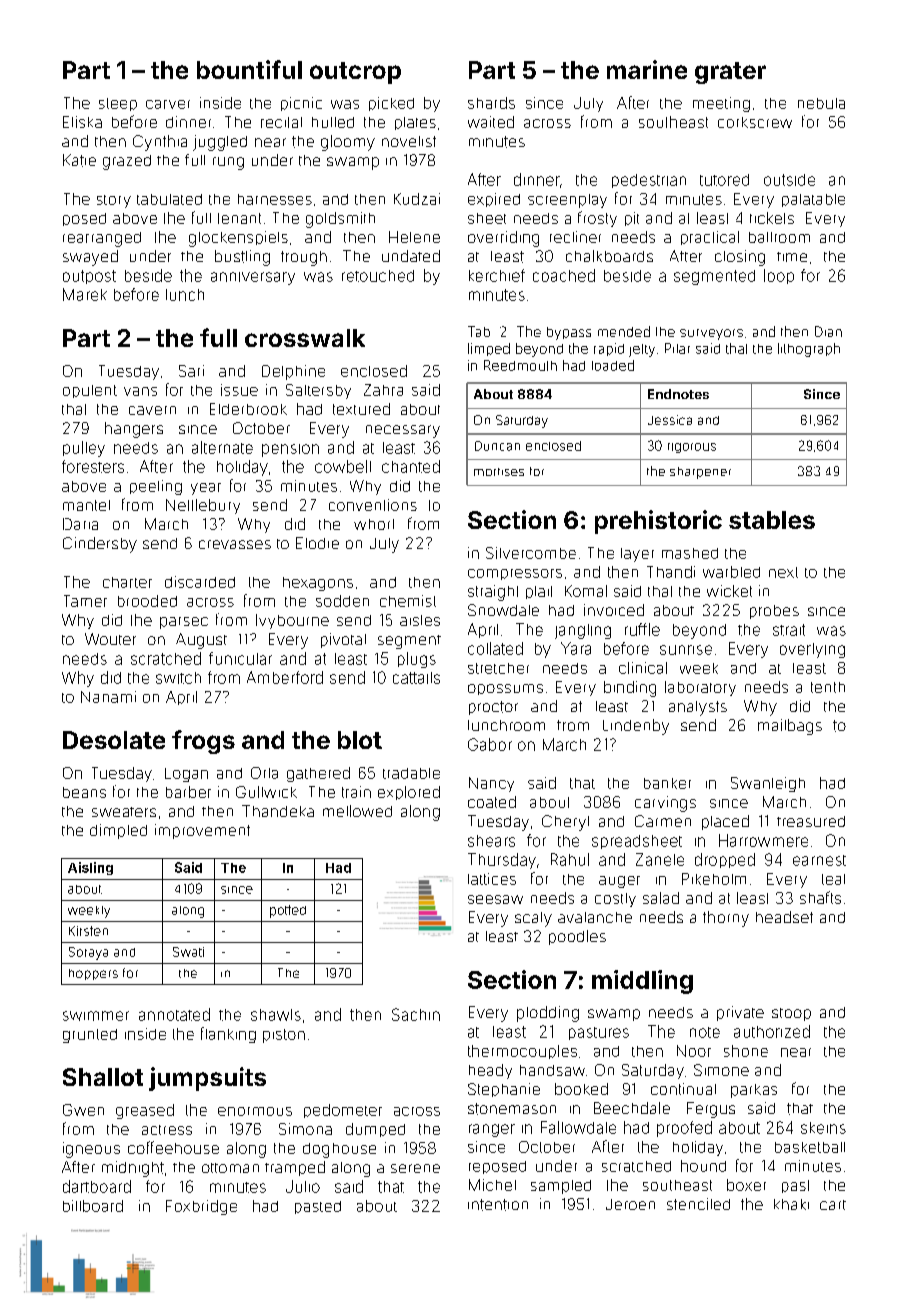 This image has height=1316, width=908. What do you see at coordinates (730, 73) in the image?
I see `grater` at bounding box center [730, 73].
